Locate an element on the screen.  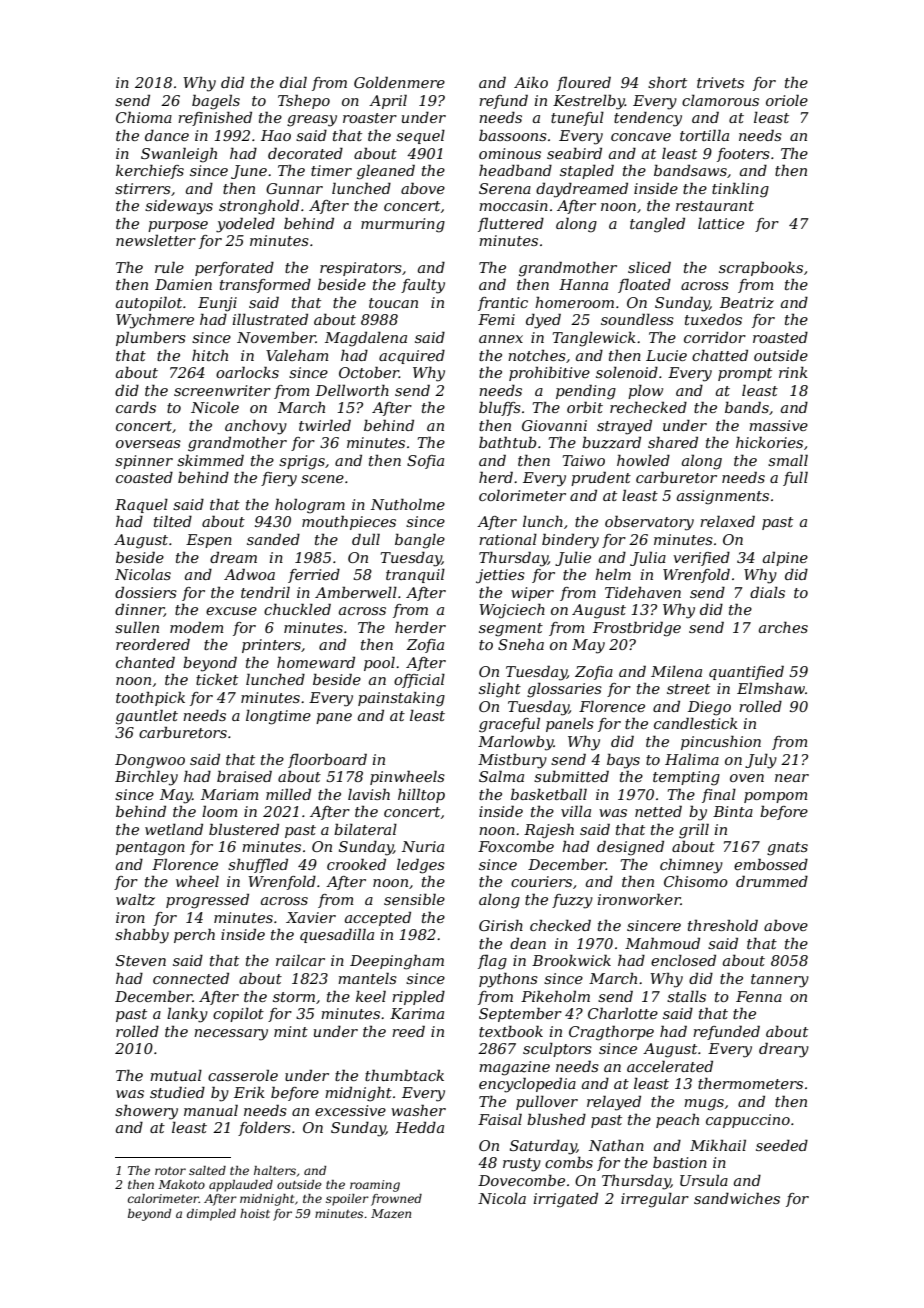
chuckled is located at coordinates (297, 609).
